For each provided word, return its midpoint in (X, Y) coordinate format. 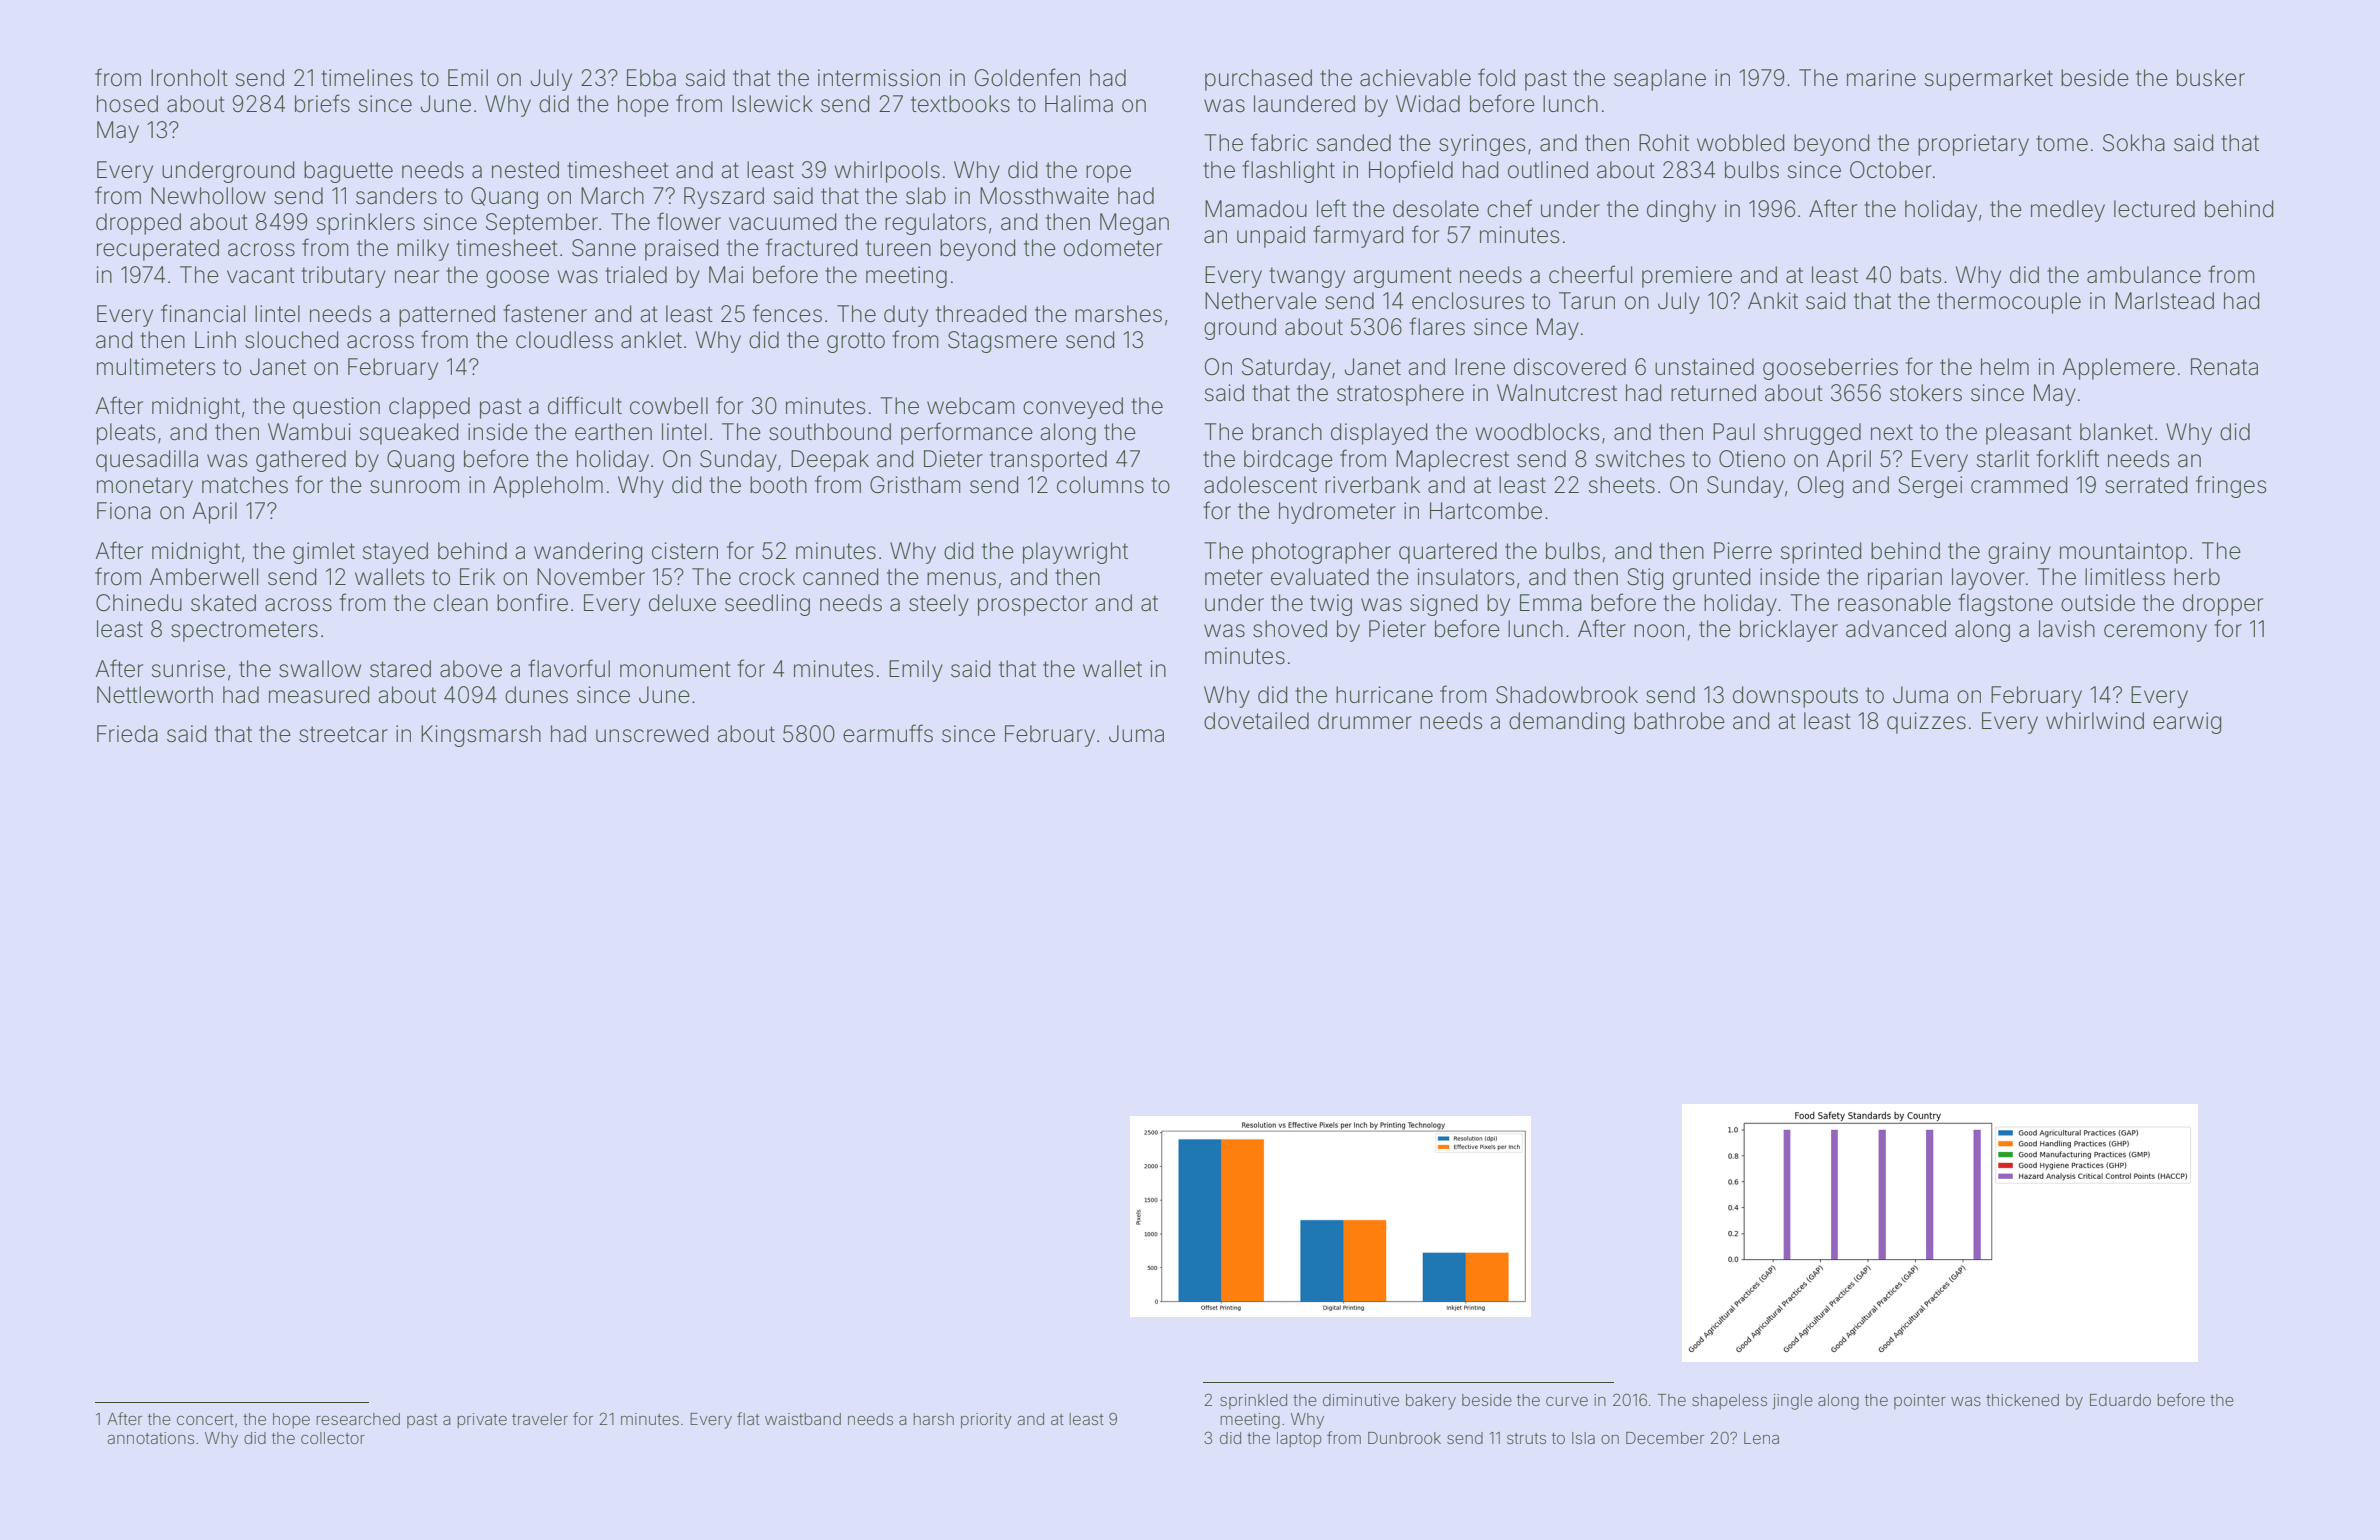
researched (358, 1419)
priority (986, 1421)
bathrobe (1679, 721)
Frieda (127, 734)
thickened (2022, 1400)
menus (961, 579)
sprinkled (1253, 1401)
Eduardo (2120, 1400)
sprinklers (366, 224)
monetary (145, 487)
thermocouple (2009, 303)
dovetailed (1256, 721)
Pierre (1743, 551)
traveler (540, 1419)
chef (1509, 208)
